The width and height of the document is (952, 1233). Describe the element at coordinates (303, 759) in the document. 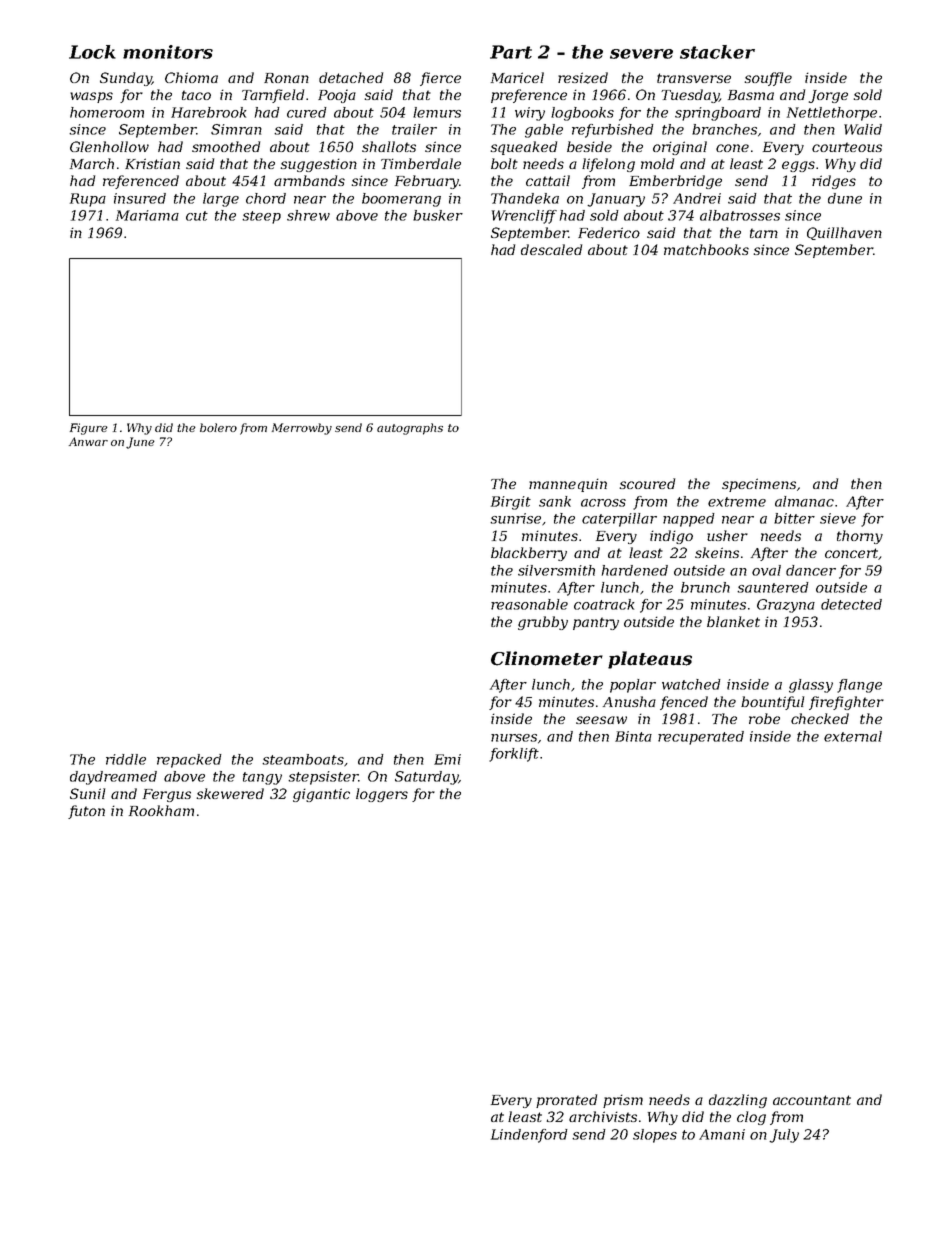

I see `steamboats` at that location.
